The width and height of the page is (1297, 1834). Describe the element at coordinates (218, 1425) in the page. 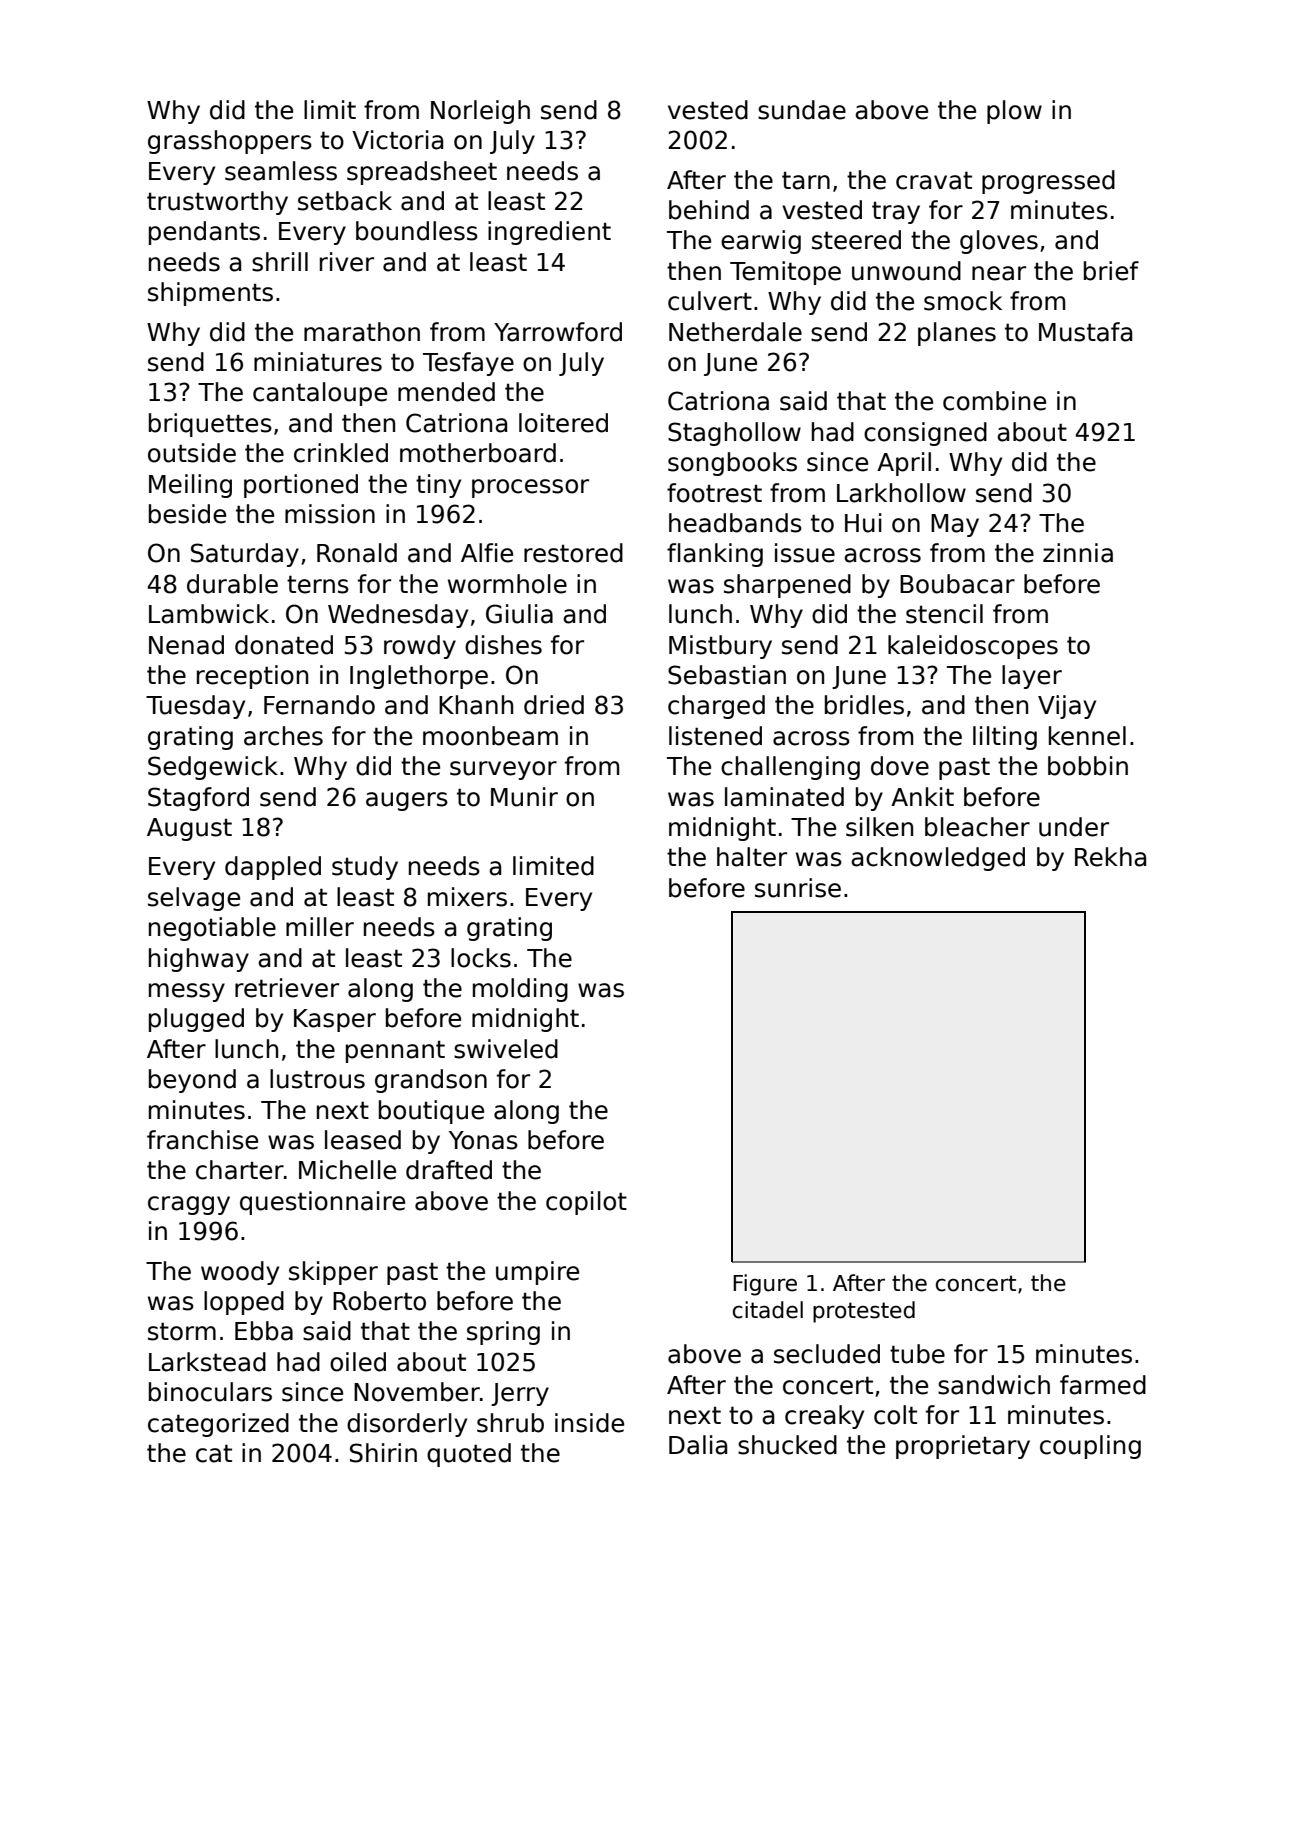

I see `categorized` at that location.
